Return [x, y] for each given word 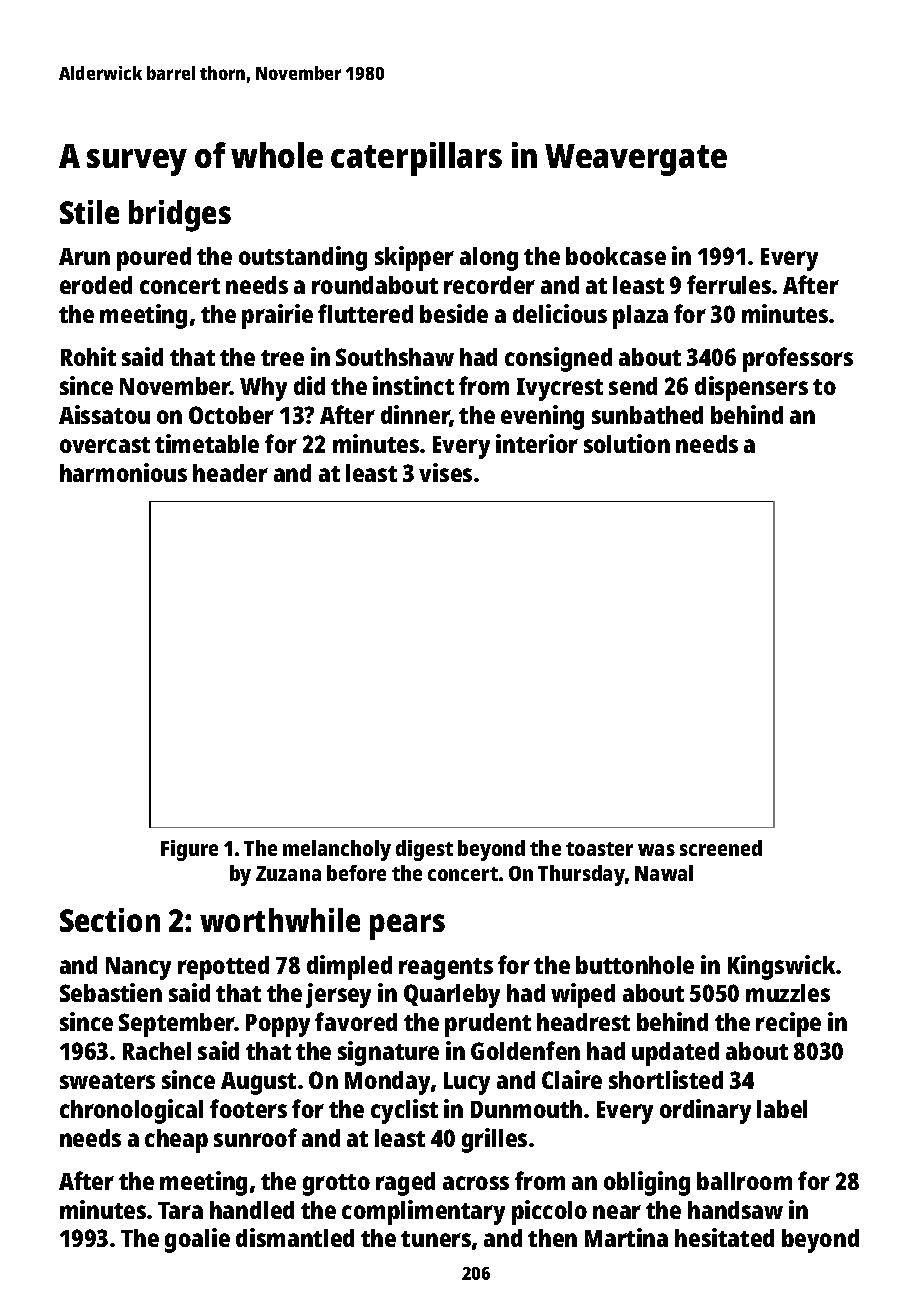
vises [445, 472]
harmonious [123, 472]
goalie [197, 1240]
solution [627, 443]
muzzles [788, 993]
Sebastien [111, 992]
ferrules [729, 284]
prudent [488, 1025]
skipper [414, 258]
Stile [89, 212]
